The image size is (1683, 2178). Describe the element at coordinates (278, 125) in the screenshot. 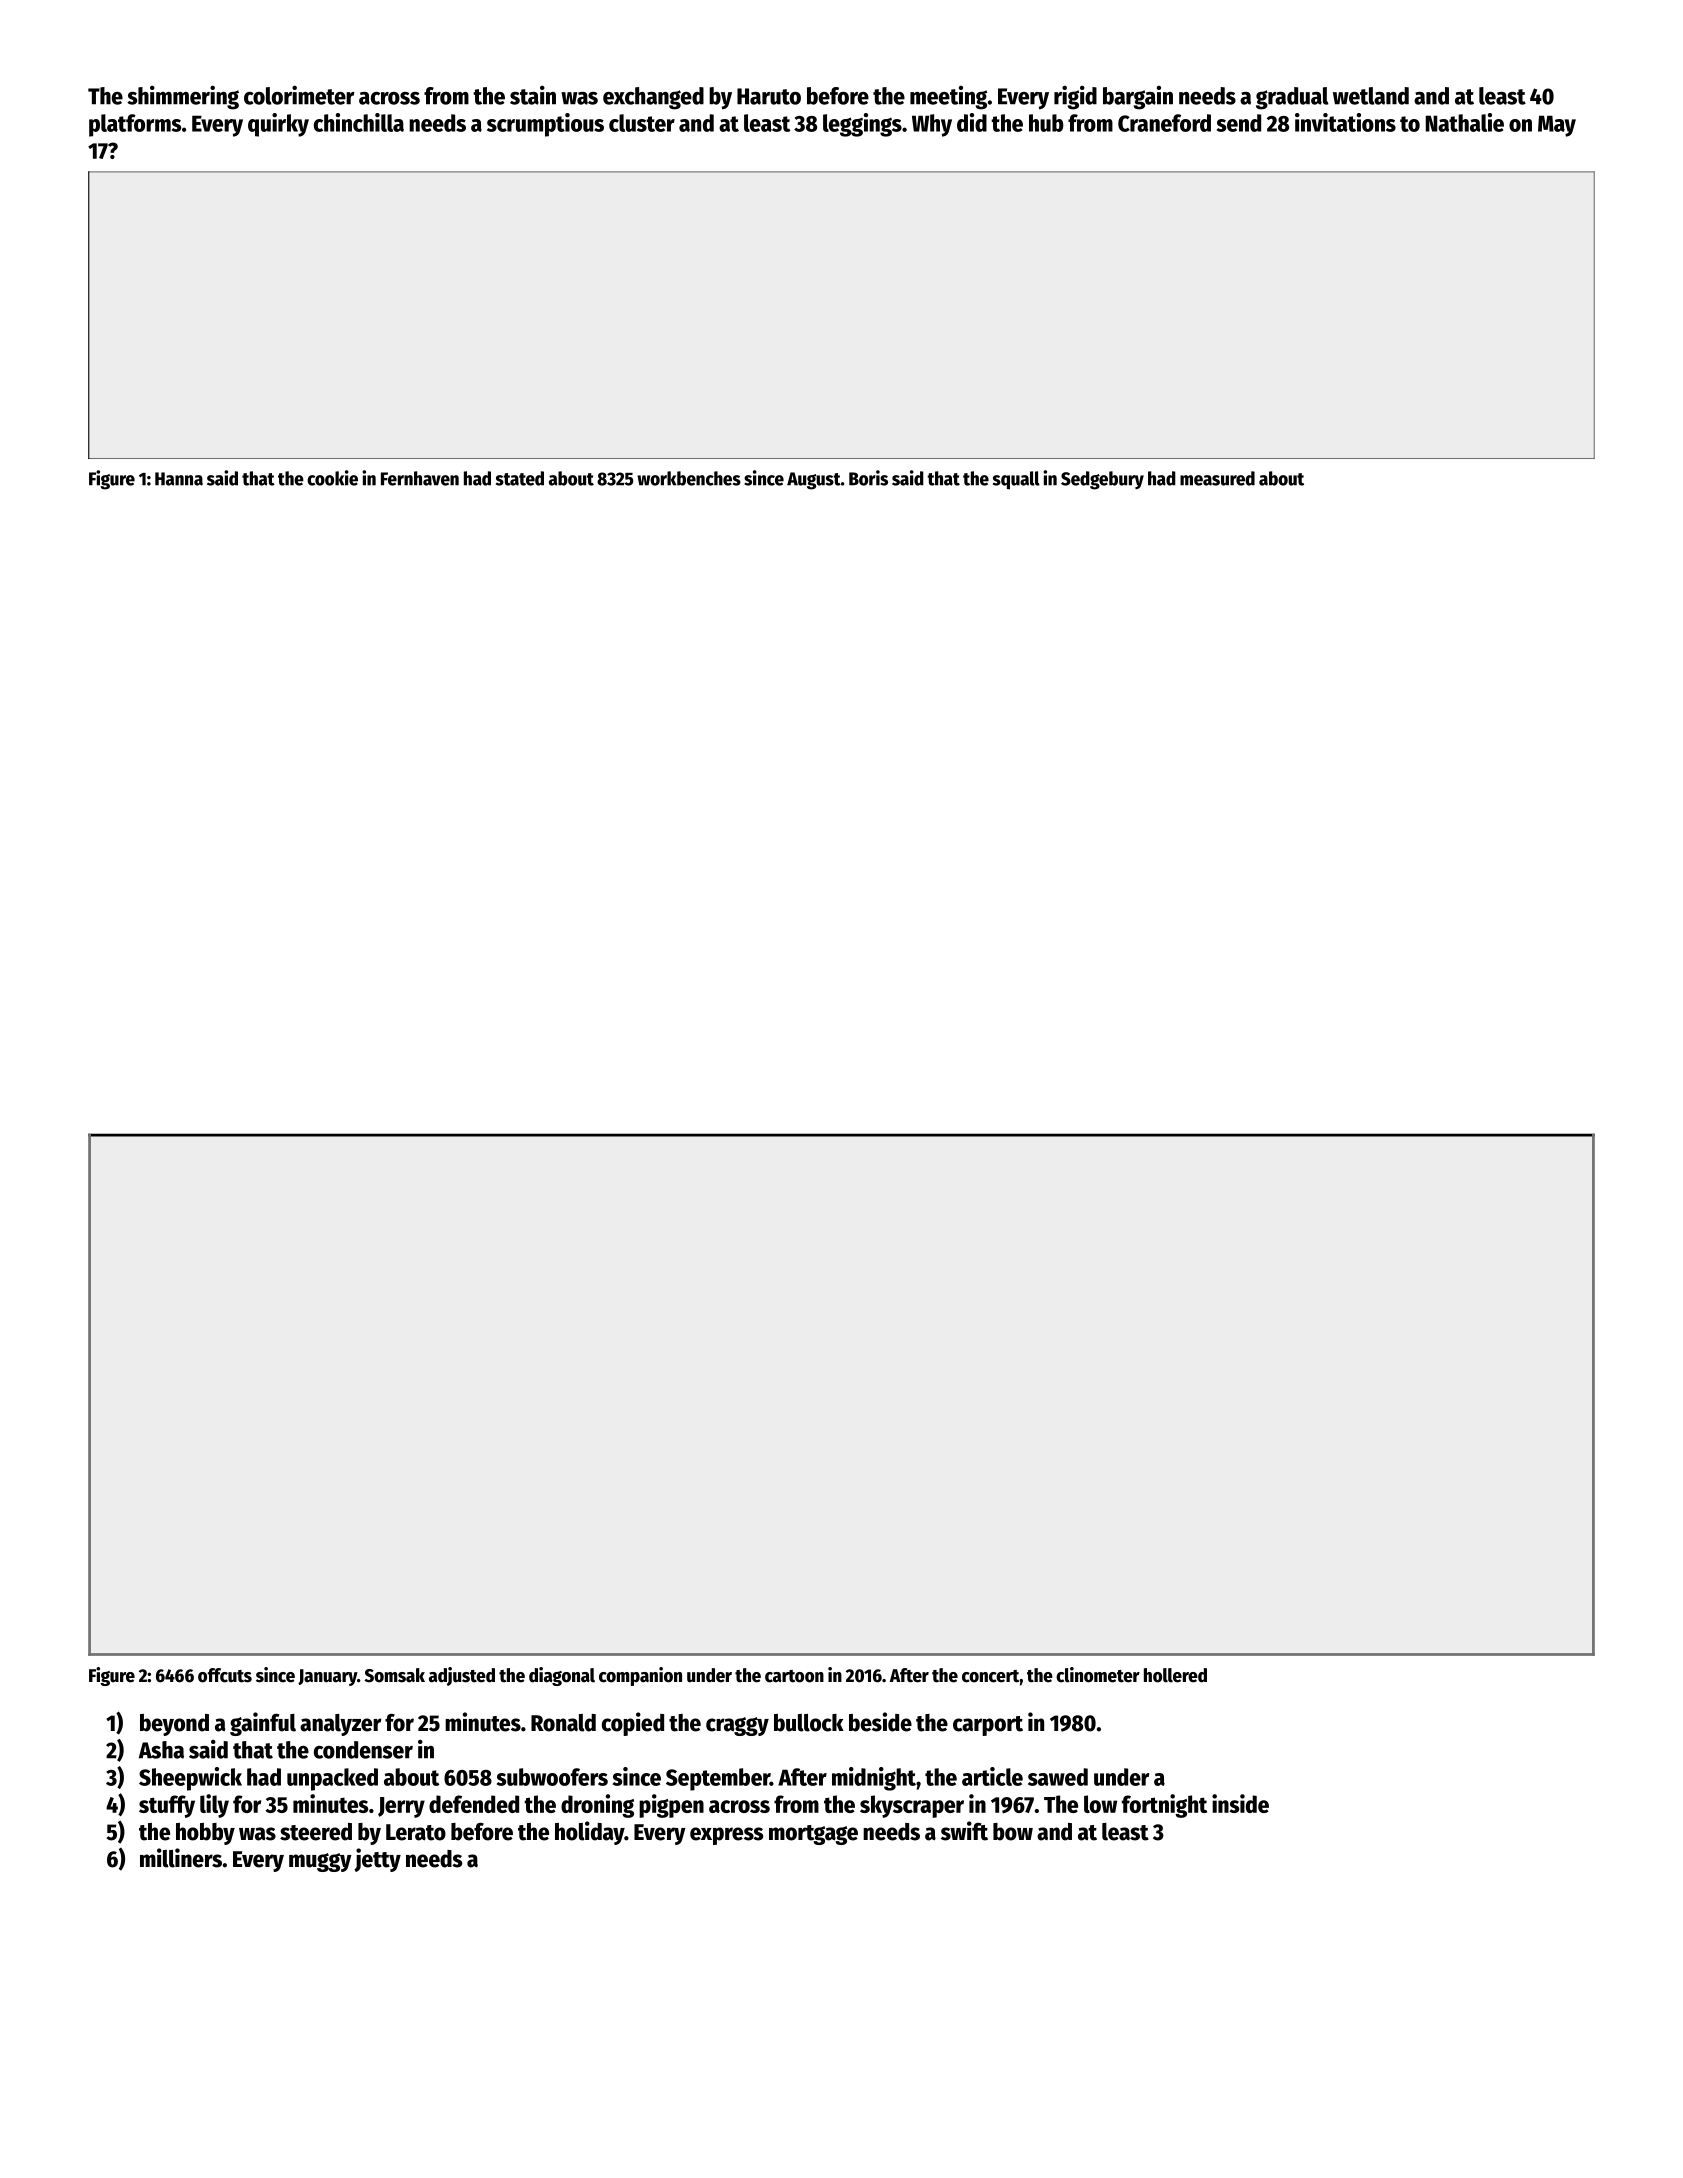

I see `quirky` at that location.
